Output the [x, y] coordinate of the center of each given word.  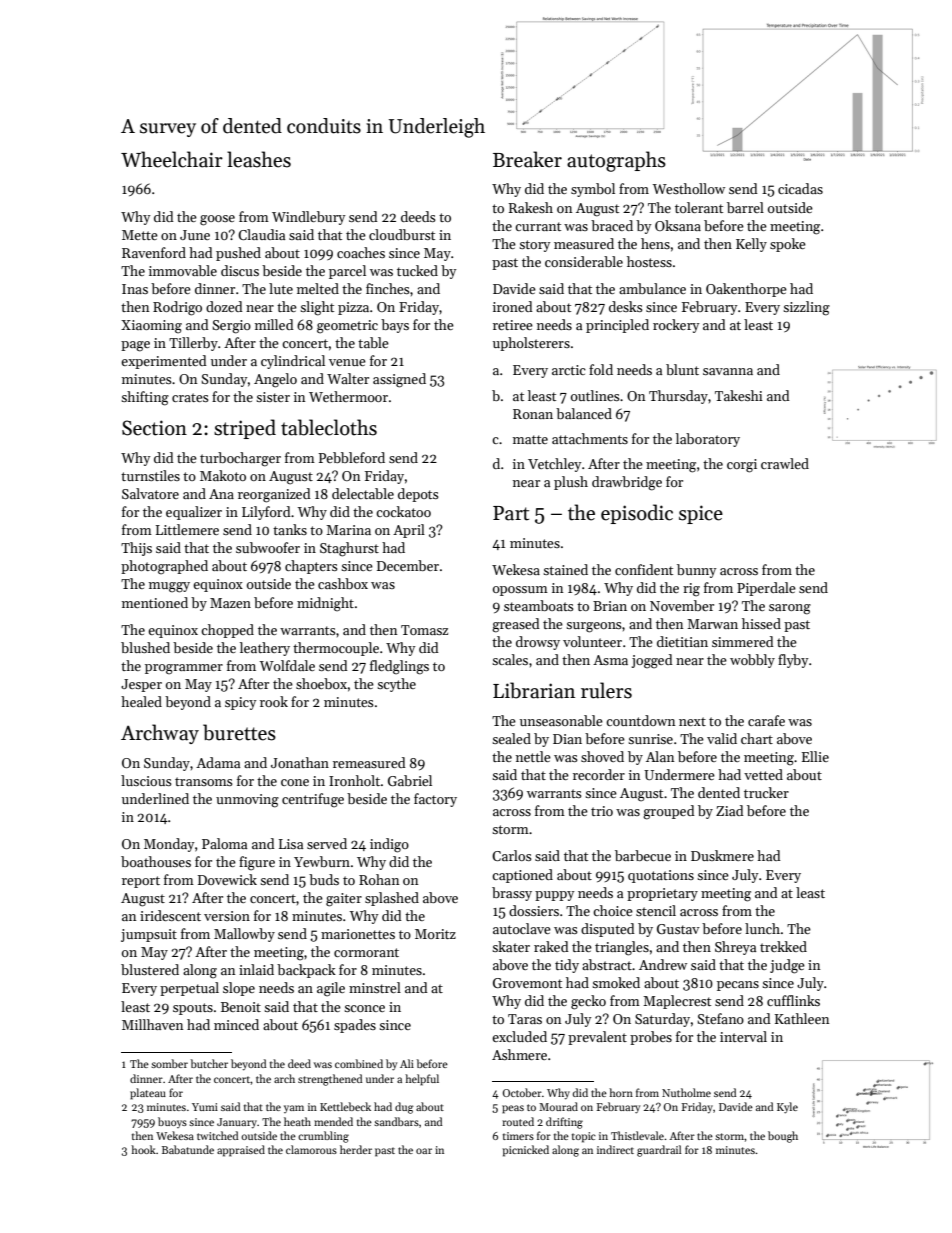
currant [538, 226]
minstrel [375, 987]
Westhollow [689, 188]
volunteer [592, 641]
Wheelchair [172, 159]
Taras [525, 1019]
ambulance [652, 288]
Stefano [720, 1018]
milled [274, 324]
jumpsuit [149, 935]
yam [294, 1109]
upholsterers [531, 344]
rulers [606, 690]
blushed [145, 647]
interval [743, 1036]
